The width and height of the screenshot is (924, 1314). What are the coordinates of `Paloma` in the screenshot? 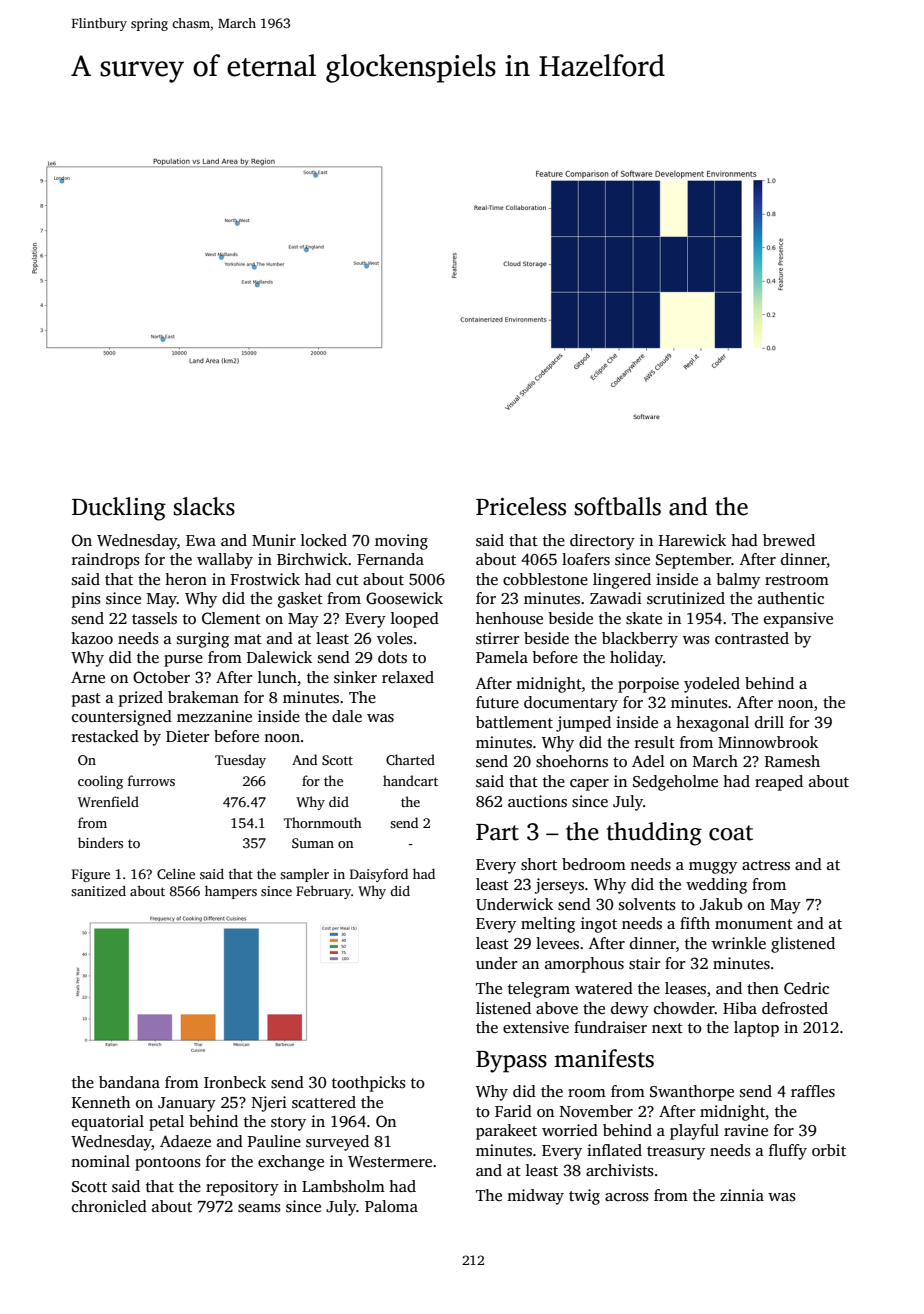 It's located at (391, 1206).
